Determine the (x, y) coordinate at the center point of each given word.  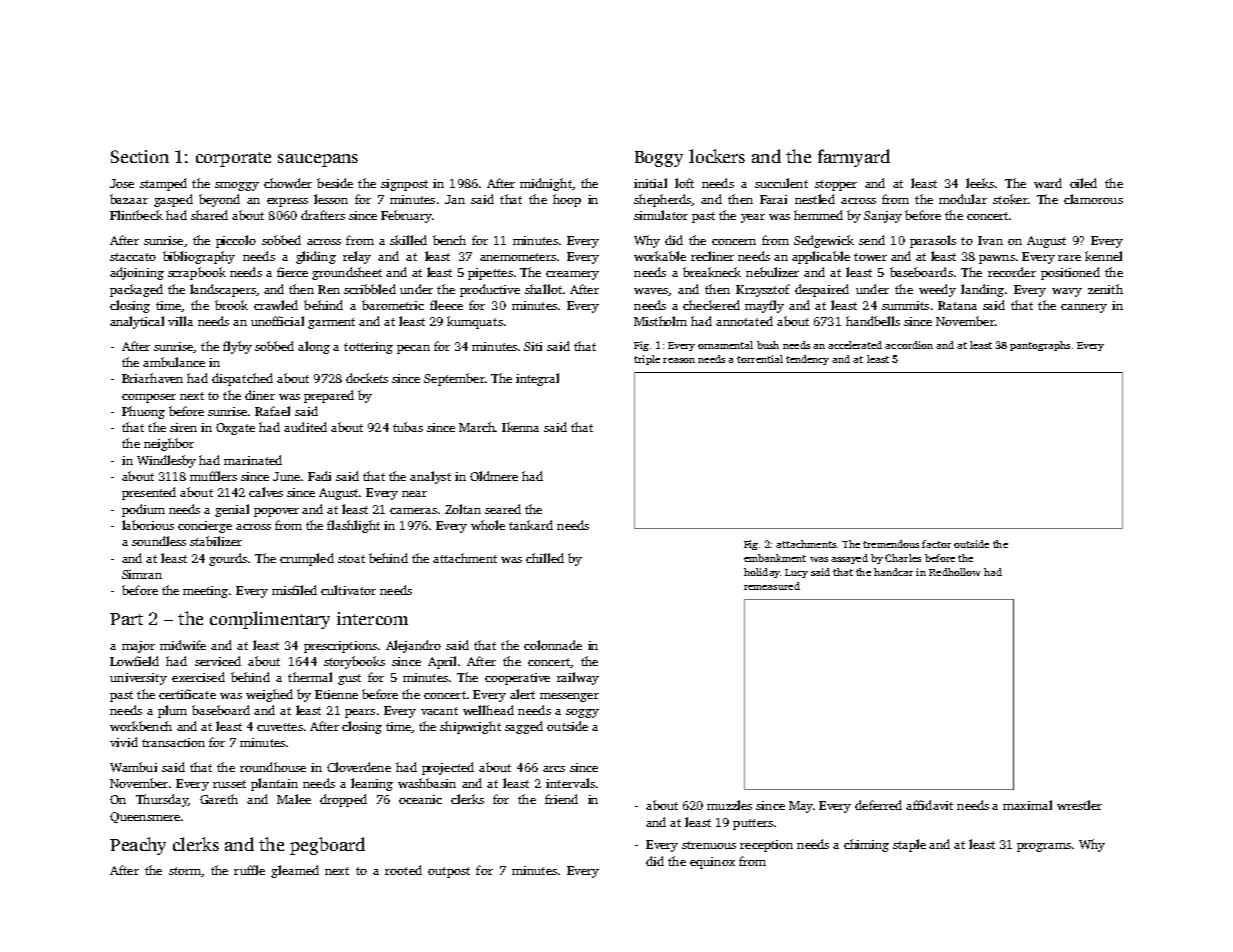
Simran (142, 574)
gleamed (295, 871)
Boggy (659, 159)
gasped (173, 200)
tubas (408, 427)
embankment (775, 558)
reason (679, 360)
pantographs (1040, 346)
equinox (712, 863)
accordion (909, 345)
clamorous (1093, 199)
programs (1044, 847)
